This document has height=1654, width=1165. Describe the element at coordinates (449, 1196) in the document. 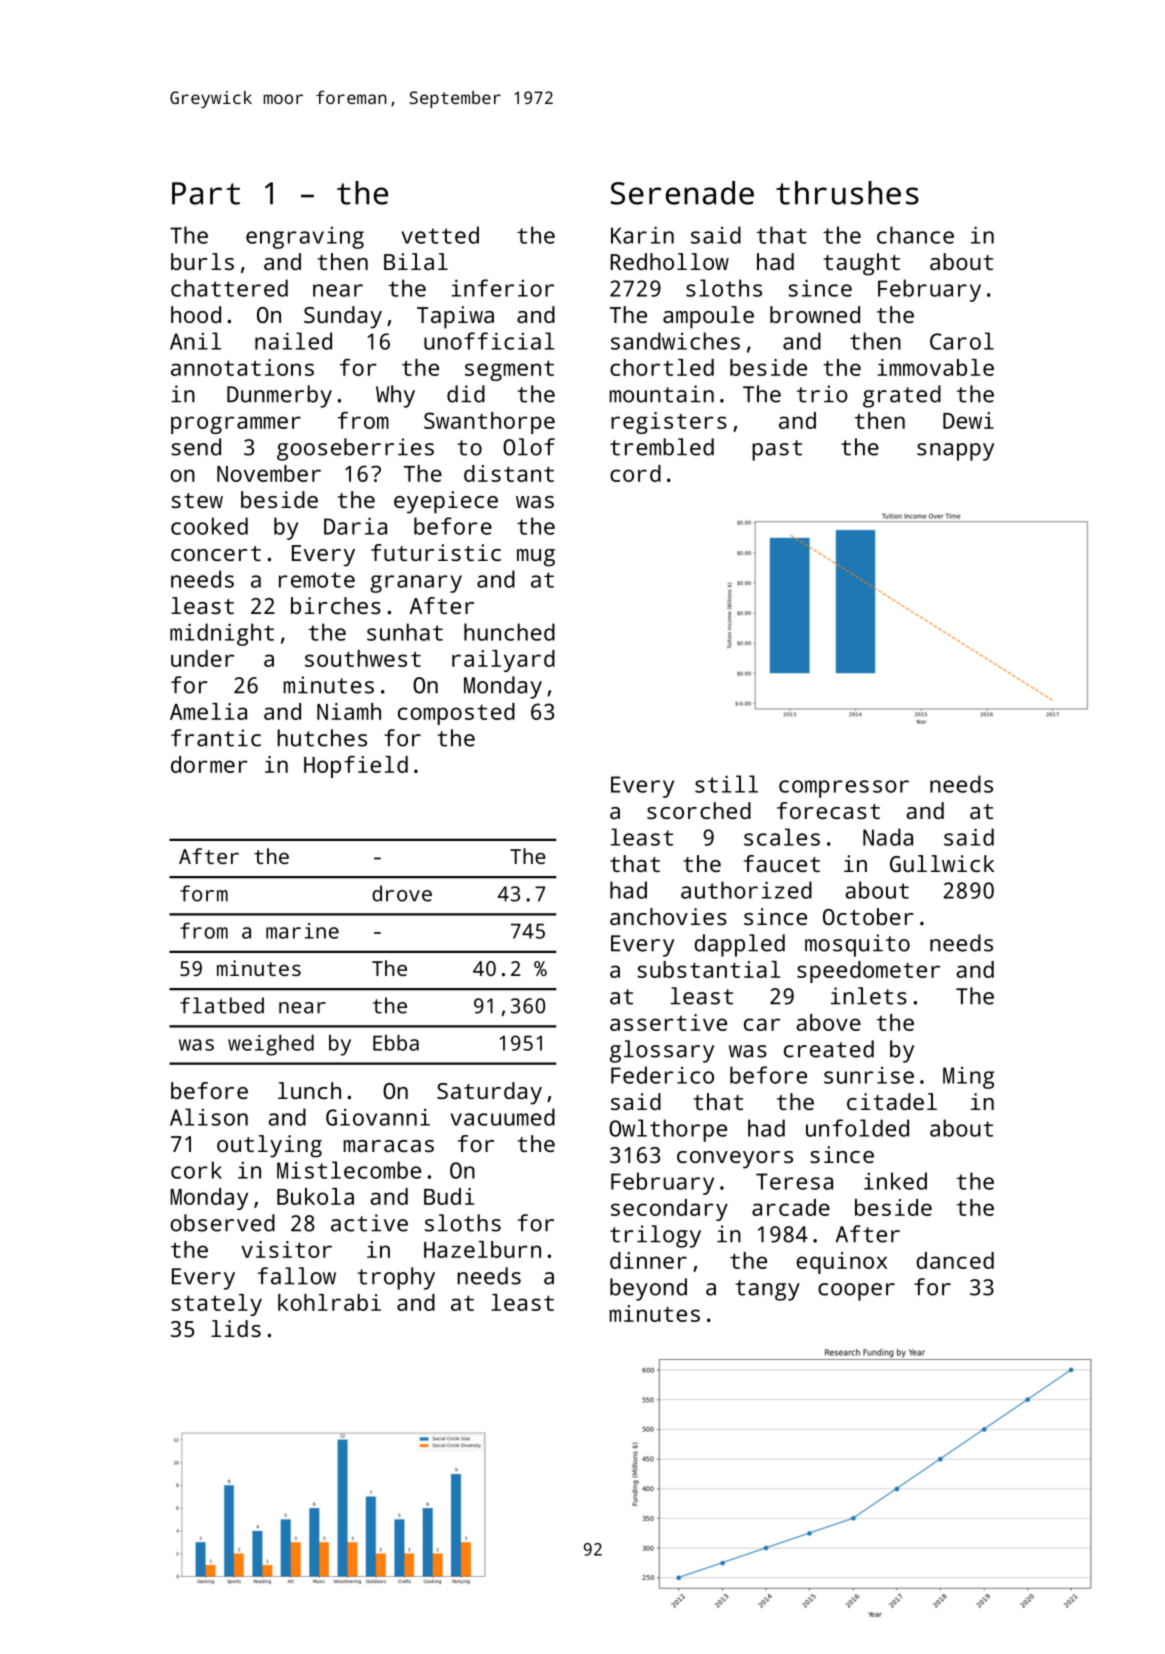

I see `Budi` at that location.
